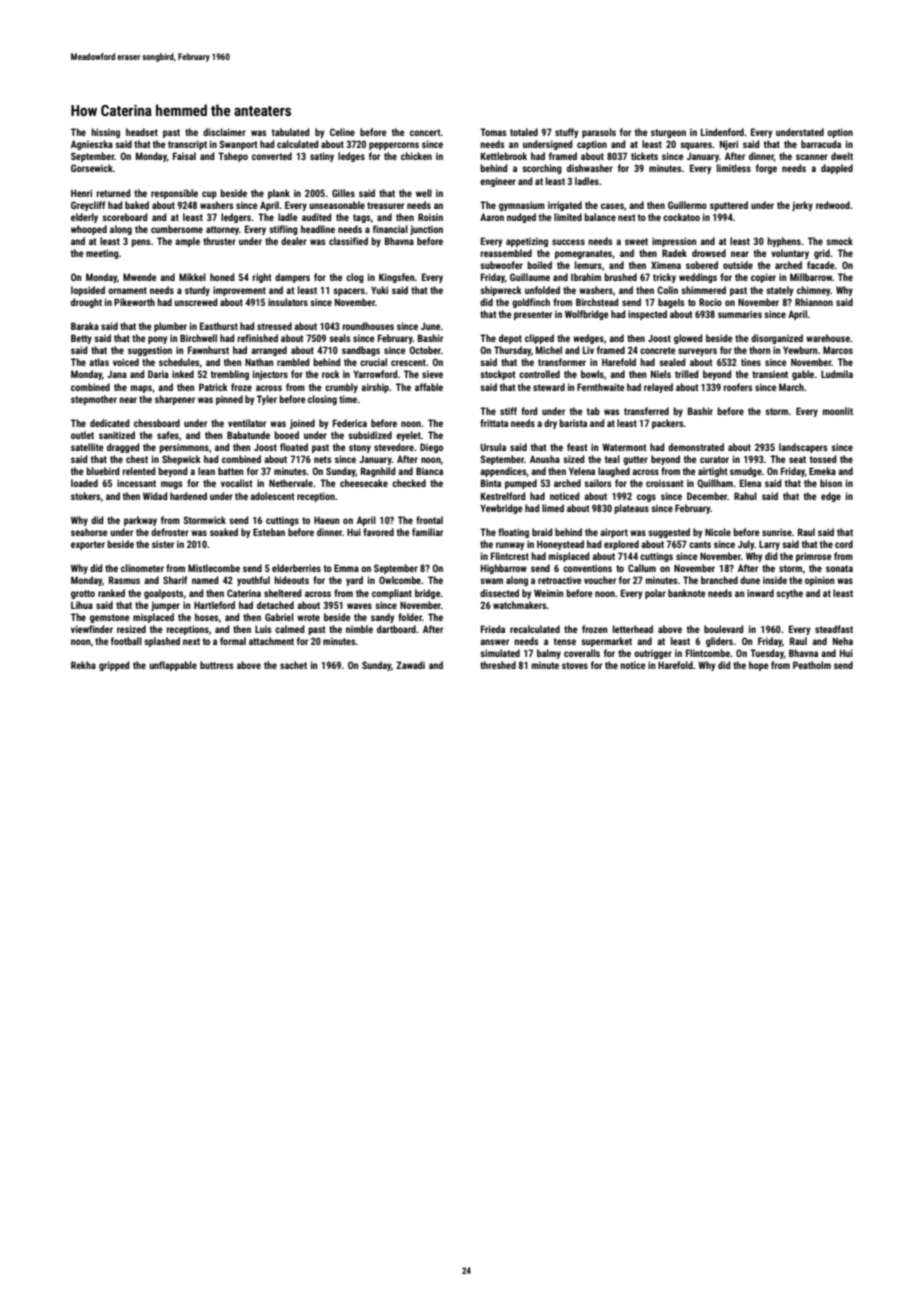 The image size is (924, 1308). What do you see at coordinates (279, 194) in the page?
I see `plank` at bounding box center [279, 194].
